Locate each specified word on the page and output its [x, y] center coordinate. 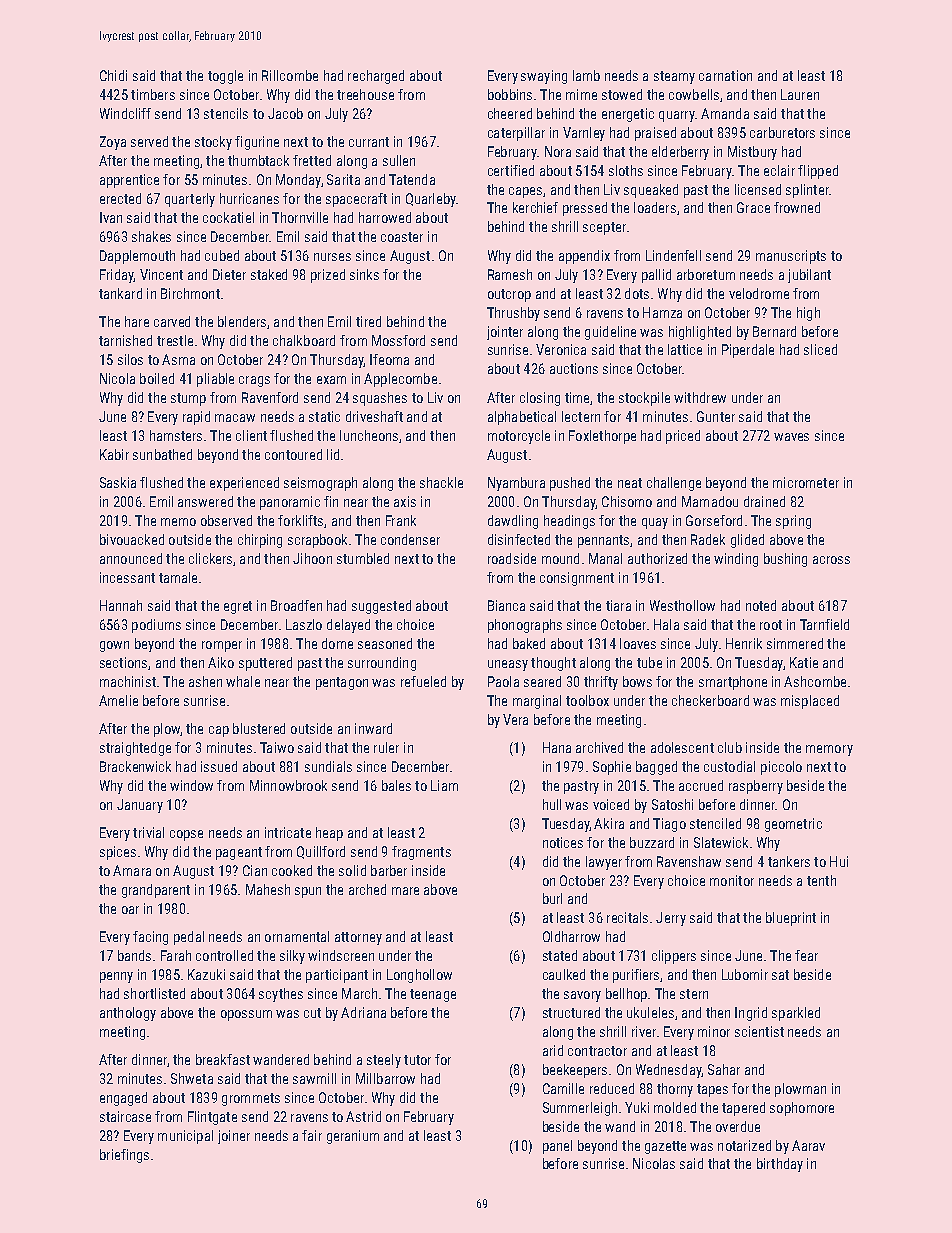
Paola [503, 681]
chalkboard [304, 340]
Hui [839, 861]
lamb [586, 75]
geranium [353, 1137]
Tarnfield [824, 624]
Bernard [774, 331]
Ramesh [510, 274]
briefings [124, 1156]
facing [150, 938]
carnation [725, 75]
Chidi [113, 75]
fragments [421, 853]
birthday [780, 1165]
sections [123, 662]
